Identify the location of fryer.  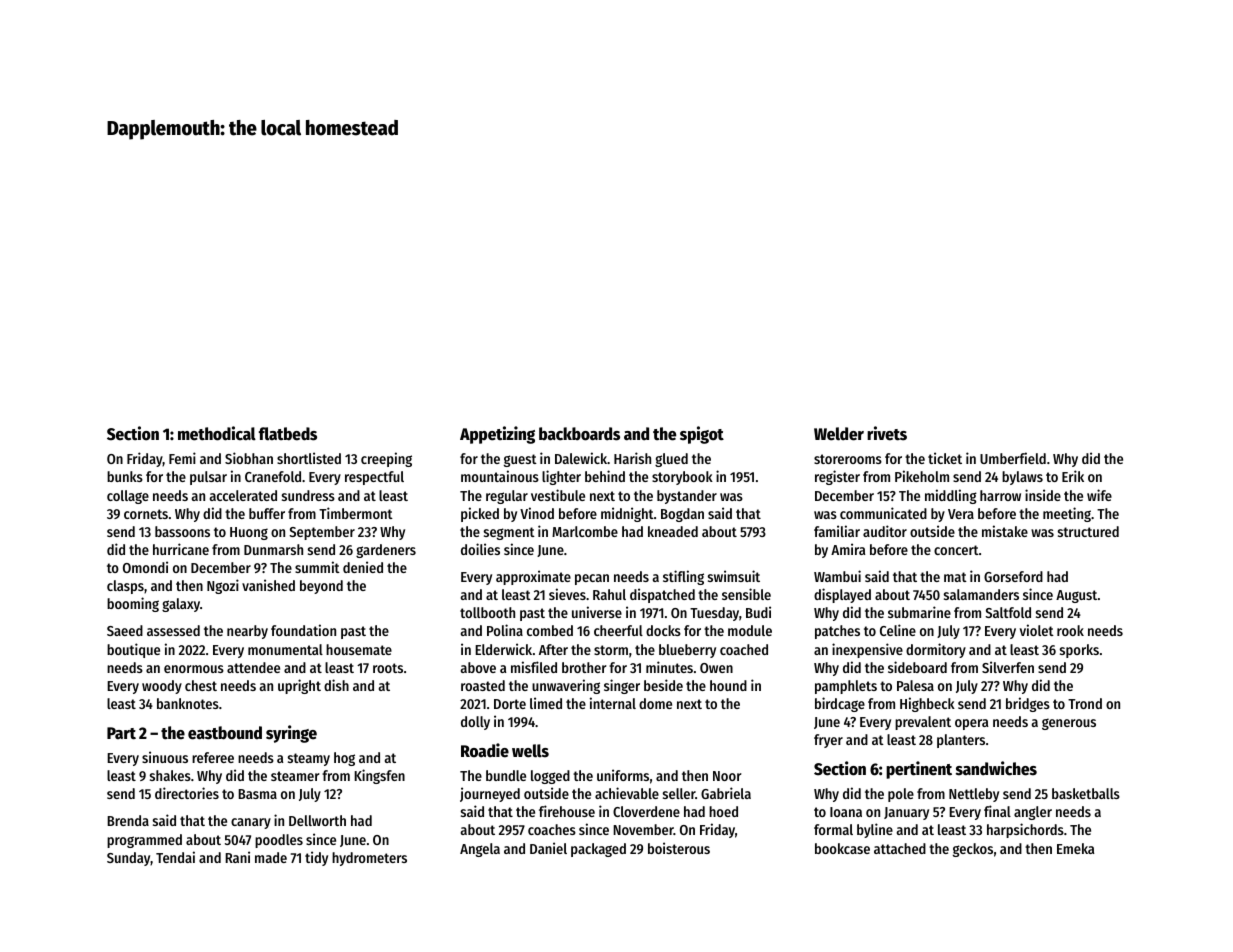
(828, 741).
